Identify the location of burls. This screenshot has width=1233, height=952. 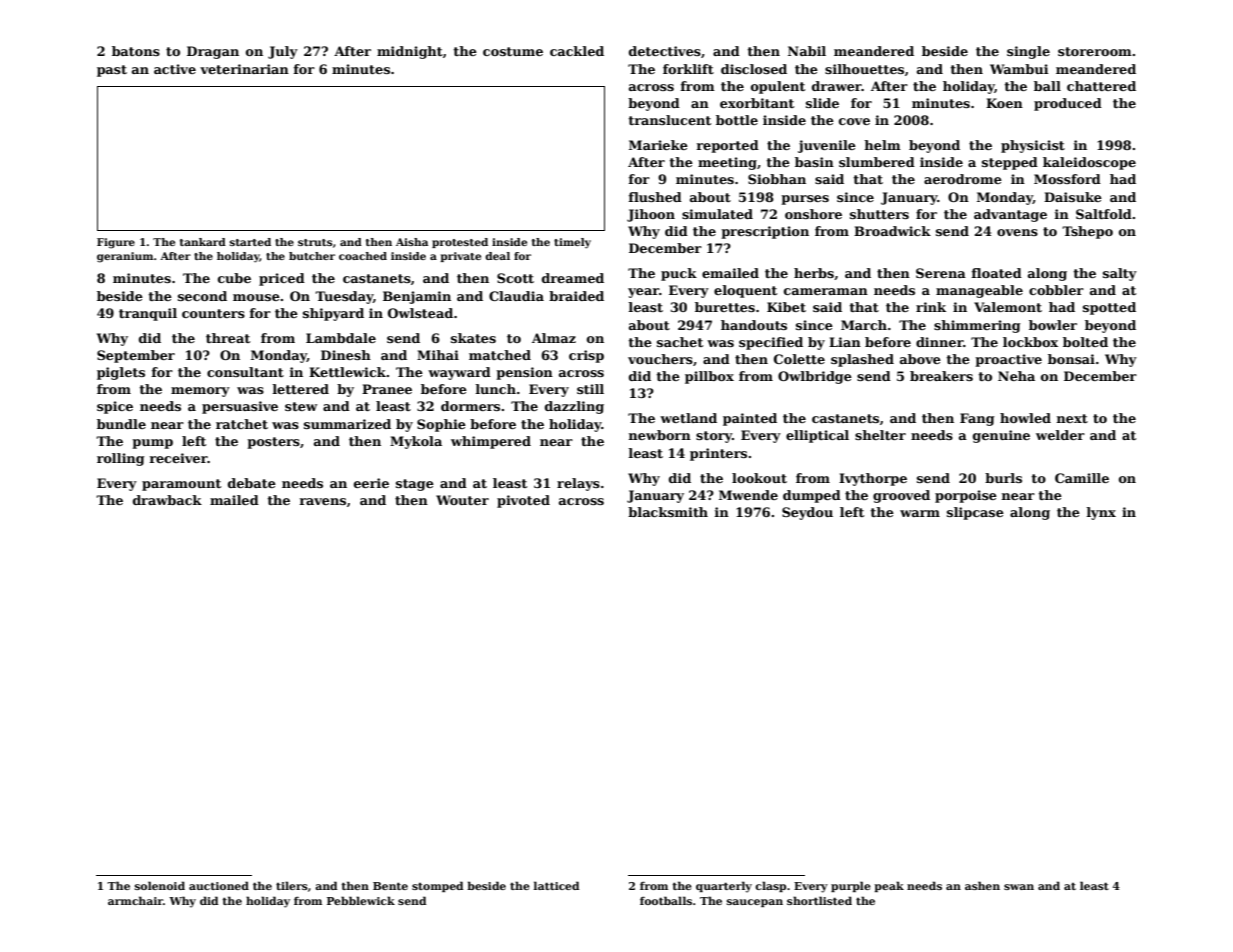
(1003, 478).
